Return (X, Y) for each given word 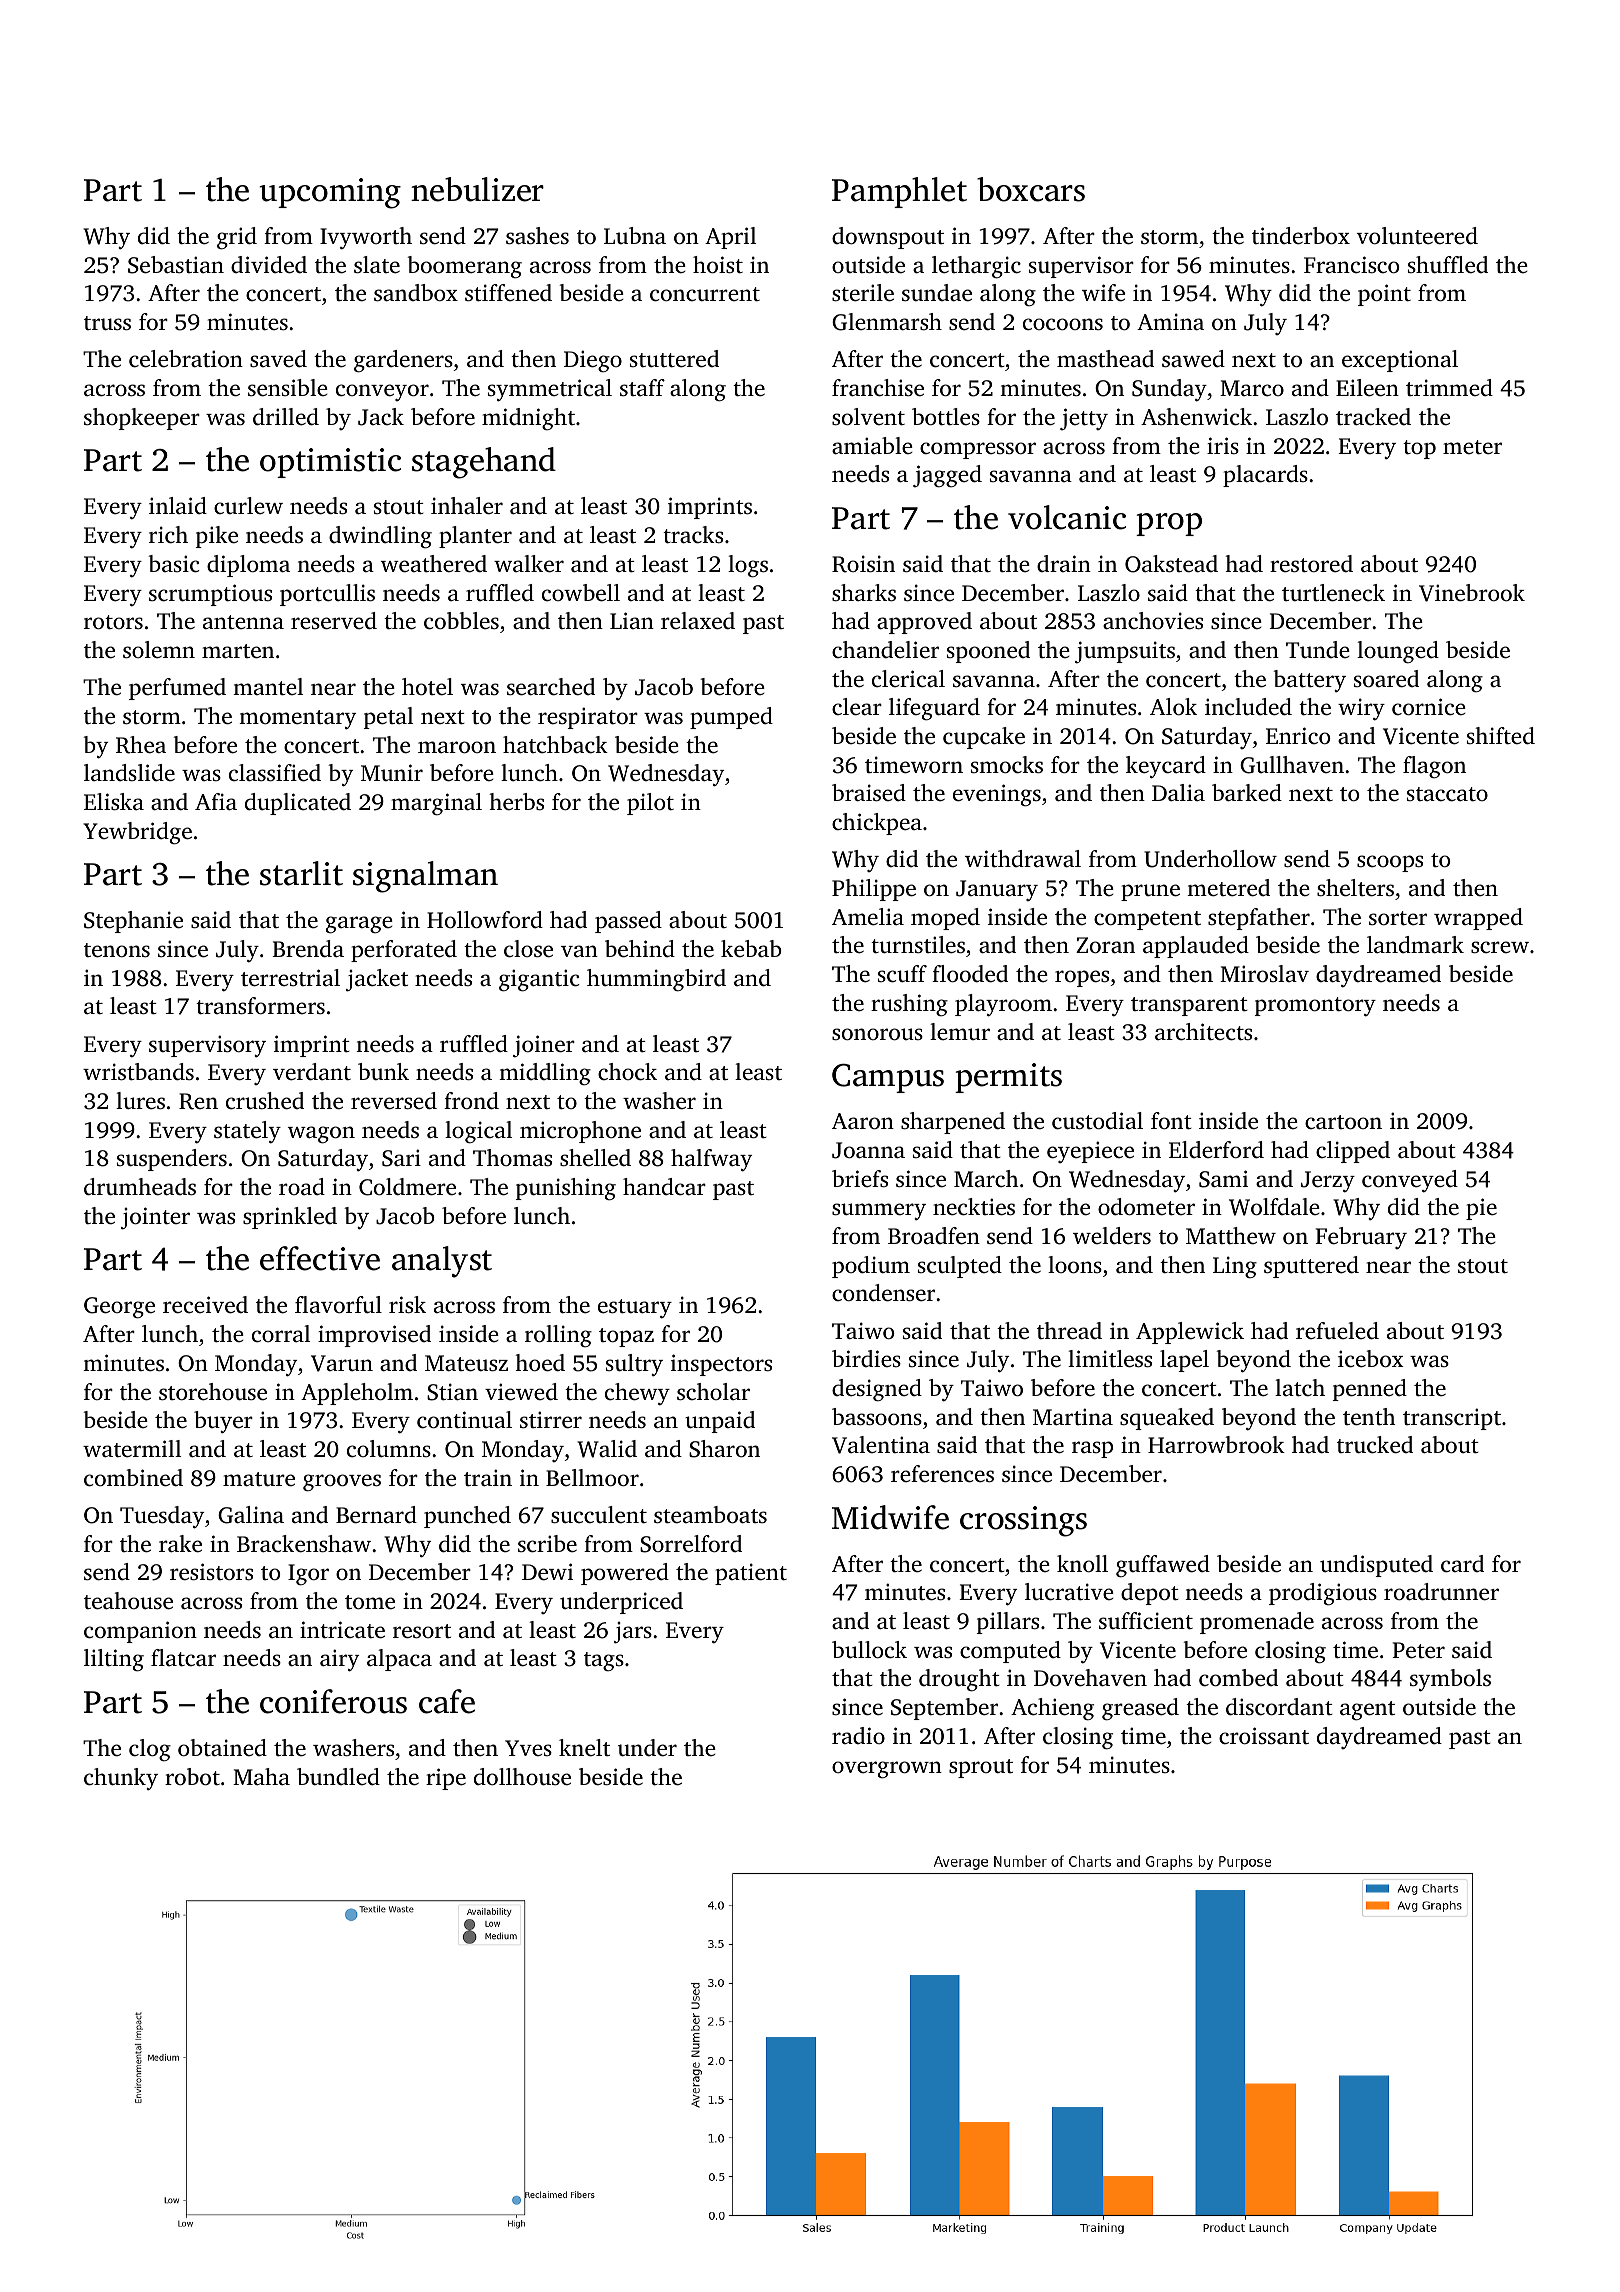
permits (1008, 1078)
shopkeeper (142, 419)
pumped (731, 718)
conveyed (1410, 1181)
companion (140, 1632)
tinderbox (1301, 236)
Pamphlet (899, 192)
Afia (216, 801)
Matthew (1231, 1236)
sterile (863, 293)
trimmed (1449, 387)
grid (237, 238)
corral (281, 1333)
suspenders (172, 1160)
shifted (1501, 736)
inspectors (721, 1365)
